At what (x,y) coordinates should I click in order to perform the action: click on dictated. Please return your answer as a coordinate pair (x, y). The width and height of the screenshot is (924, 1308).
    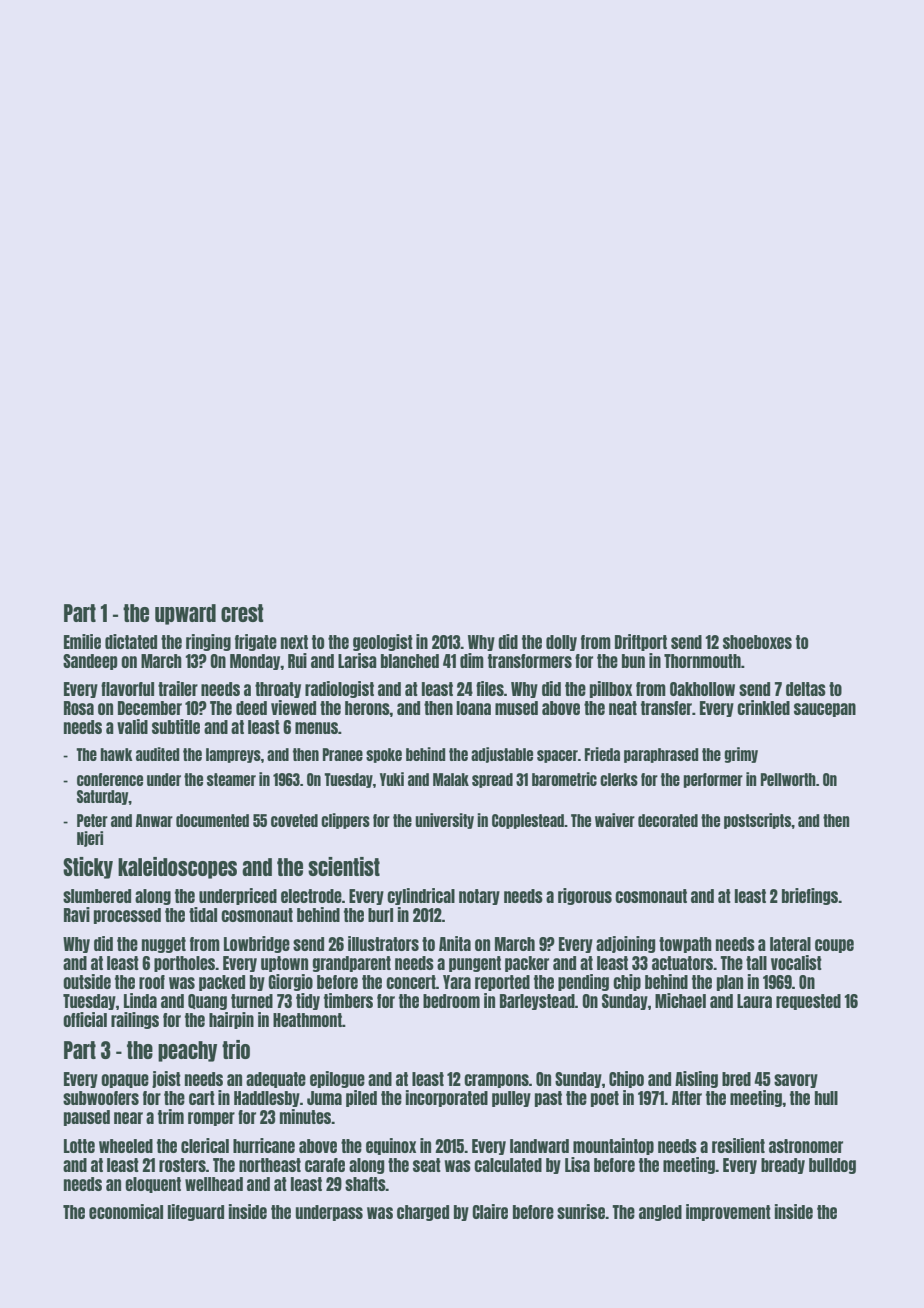
    Looking at the image, I should click on (131, 641).
